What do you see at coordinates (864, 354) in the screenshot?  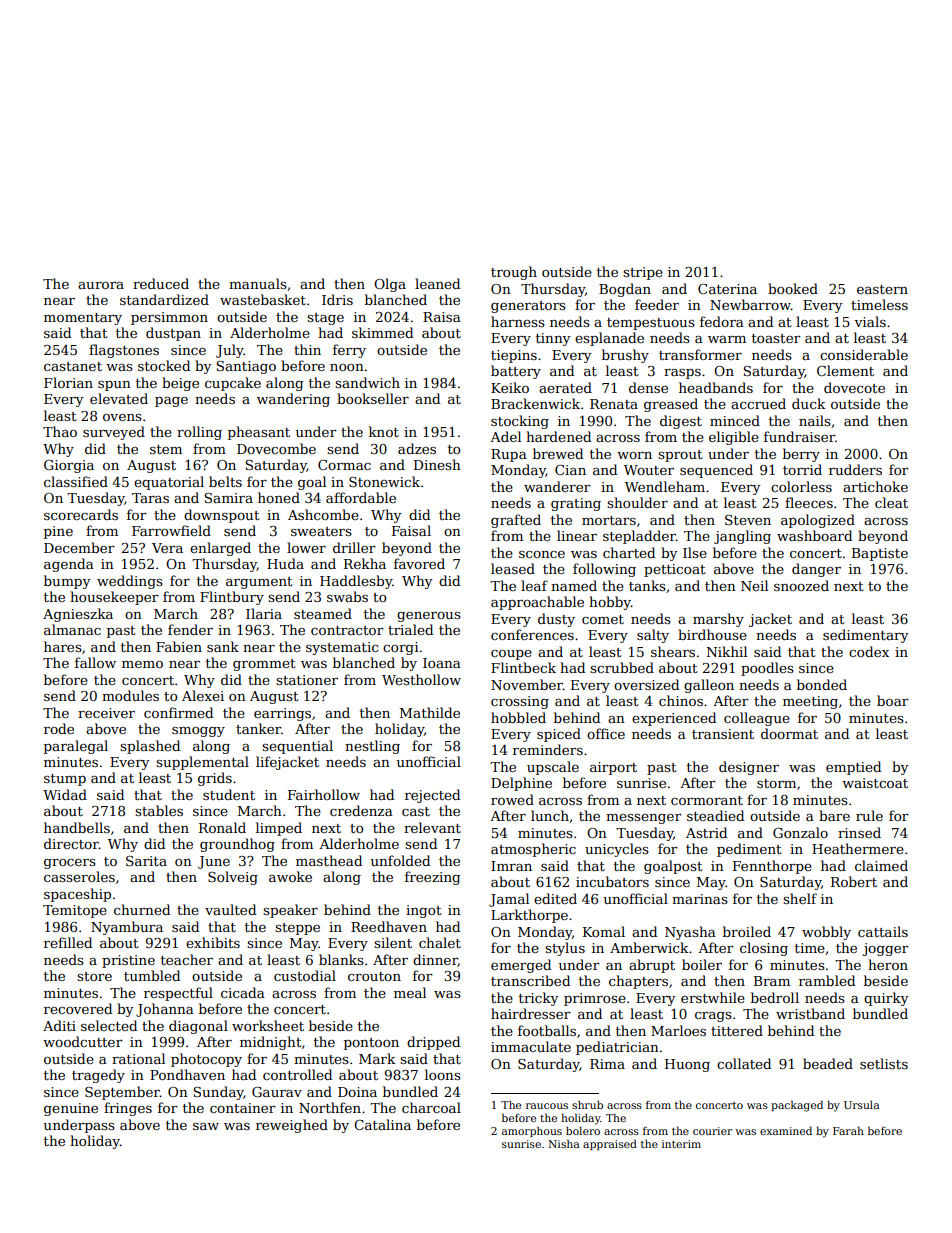 I see `considerable` at bounding box center [864, 354].
